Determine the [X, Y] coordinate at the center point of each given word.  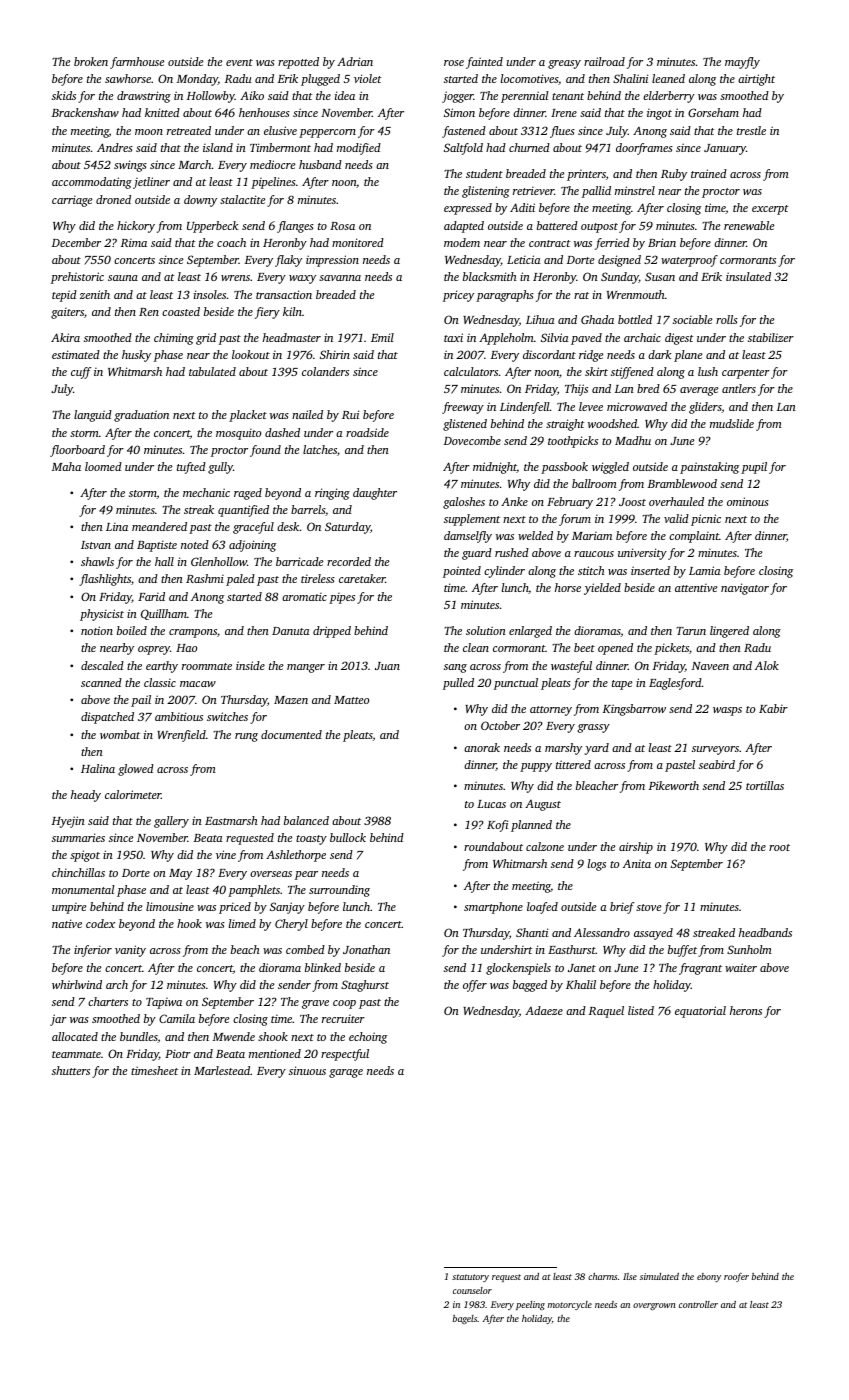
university [642, 554]
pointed [462, 572]
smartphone [493, 908]
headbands [765, 932]
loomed [103, 466]
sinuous [307, 1070]
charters [108, 1001]
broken [91, 61]
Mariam [592, 536]
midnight [495, 468]
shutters [71, 1070]
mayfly [742, 63]
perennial [525, 97]
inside [250, 665]
